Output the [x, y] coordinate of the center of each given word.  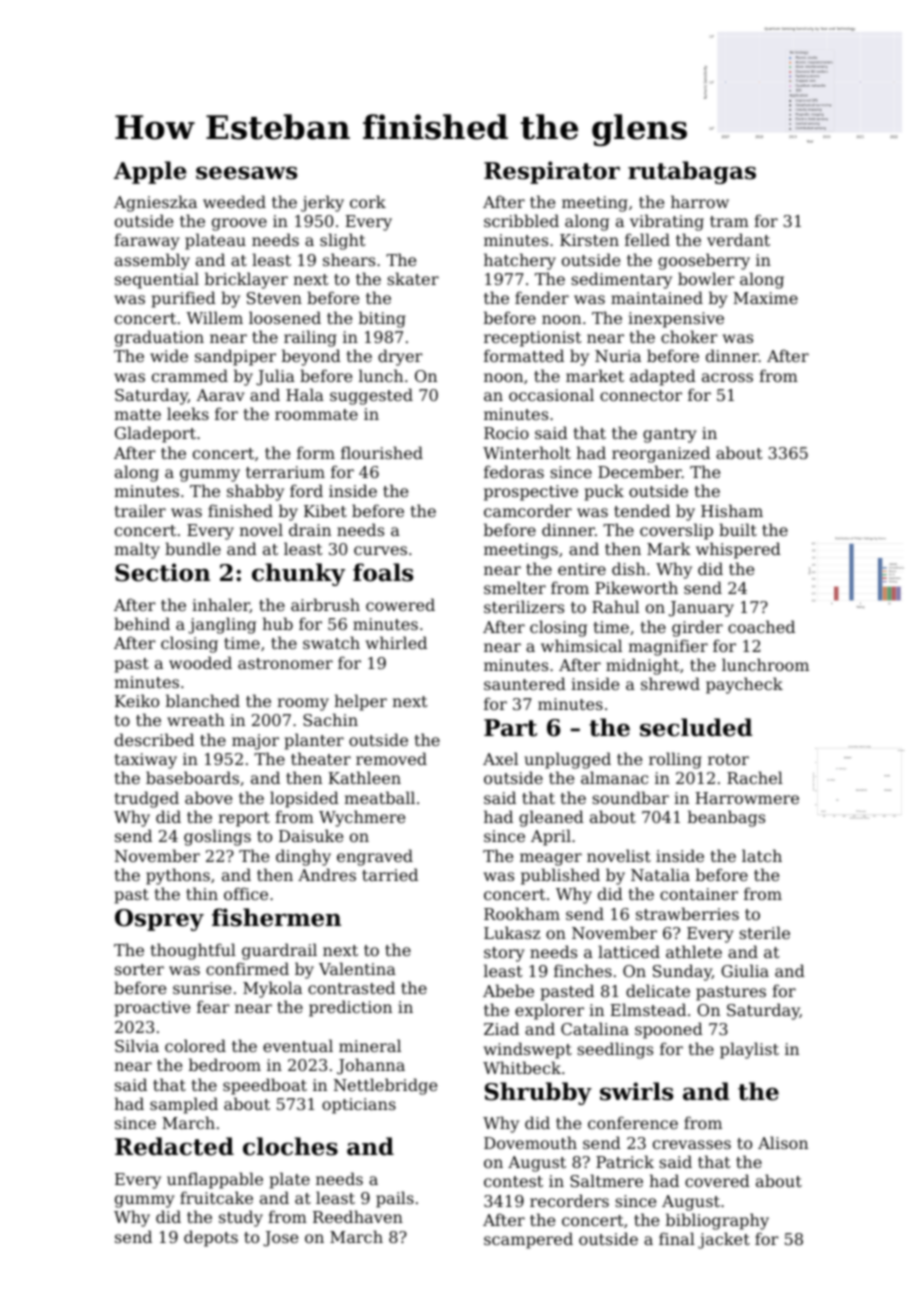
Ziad [501, 1028]
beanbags [726, 818]
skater [413, 278]
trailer [140, 510]
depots [211, 1238]
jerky [322, 203]
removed [391, 758]
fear [213, 1006]
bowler [706, 278]
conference [633, 1122]
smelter [515, 587]
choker [689, 336]
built [738, 529]
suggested [371, 396]
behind [142, 623]
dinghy [303, 857]
